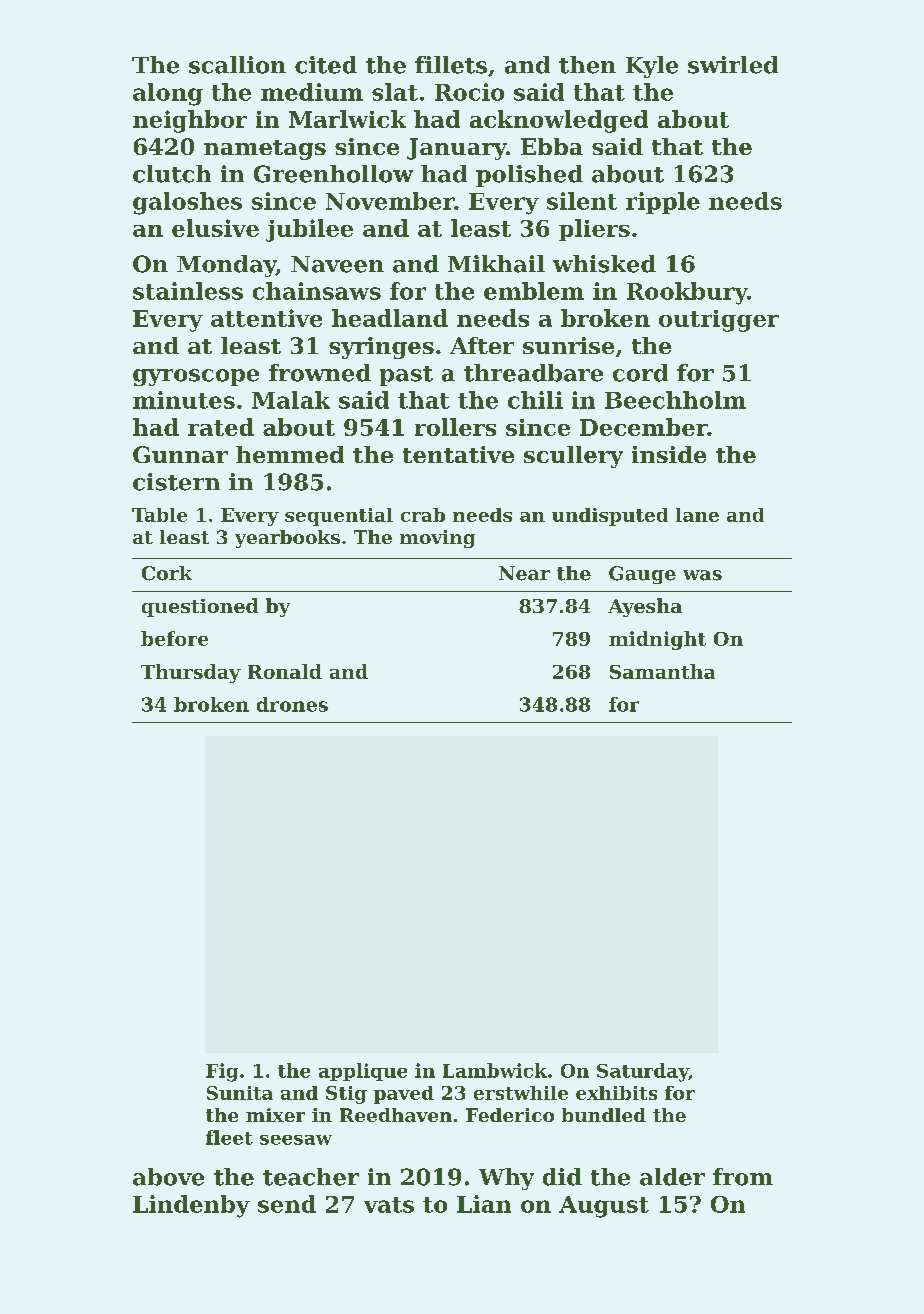 Image resolution: width=924 pixels, height=1314 pixels. I want to click on swirled, so click(733, 65).
